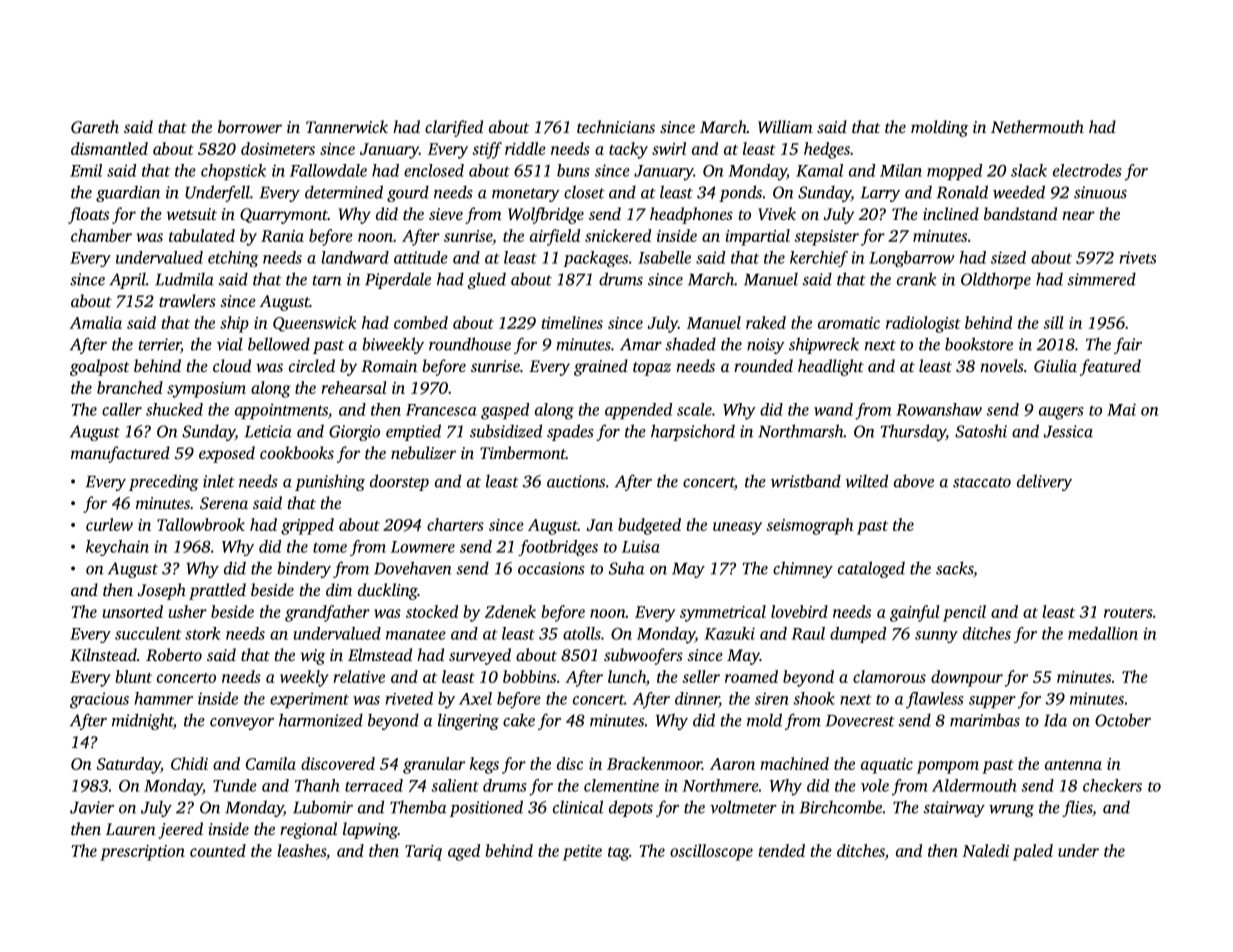 This screenshot has height=952, width=1233. Describe the element at coordinates (723, 613) in the screenshot. I see `symmetrical` at that location.
